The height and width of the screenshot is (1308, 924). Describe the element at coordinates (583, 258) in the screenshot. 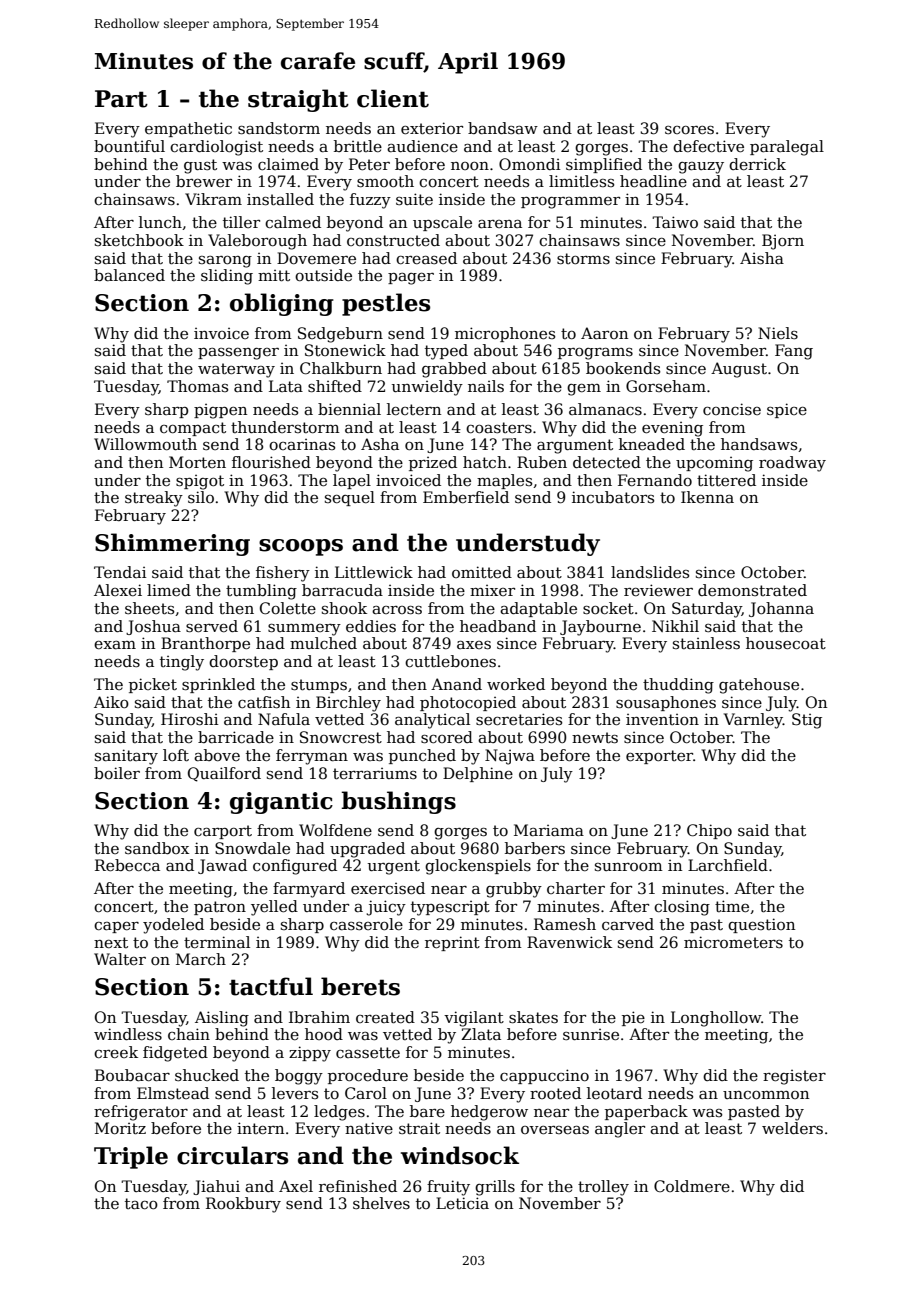

I see `storms` at that location.
